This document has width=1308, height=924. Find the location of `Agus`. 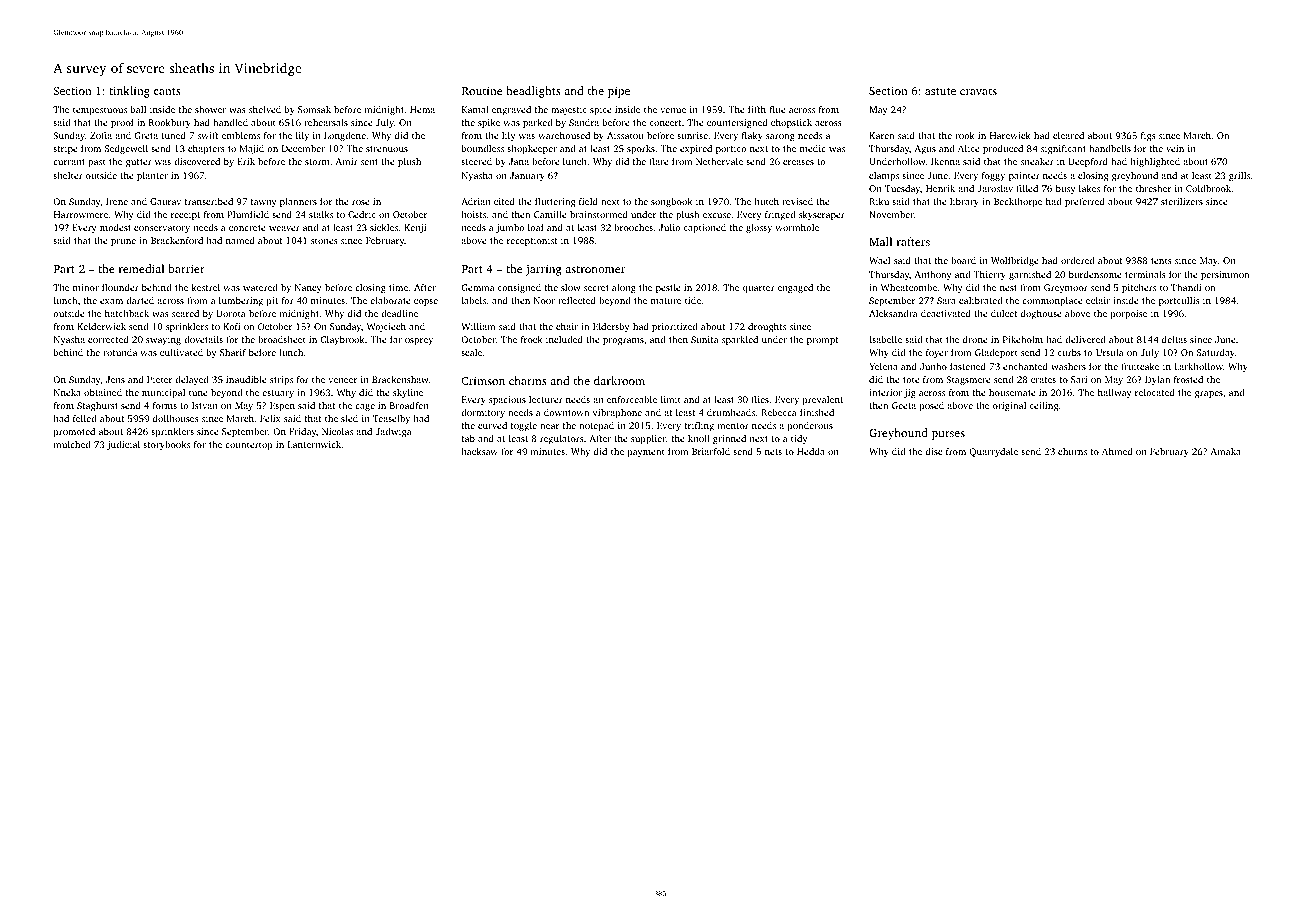

Agus is located at coordinates (925, 149).
